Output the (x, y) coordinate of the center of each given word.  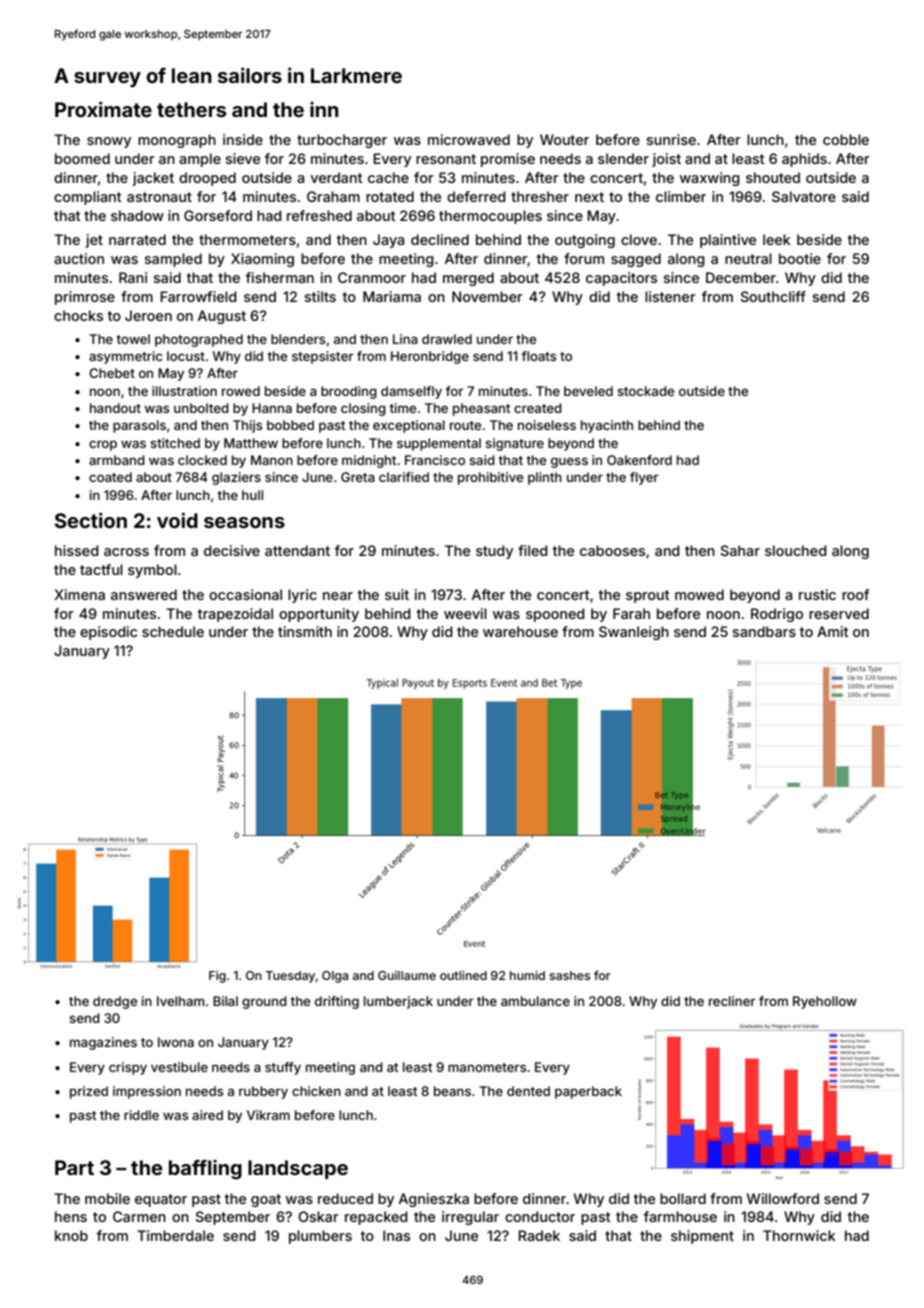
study (494, 552)
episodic (108, 633)
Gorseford (218, 215)
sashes (569, 975)
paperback (588, 1092)
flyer (644, 478)
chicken (316, 1091)
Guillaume (407, 975)
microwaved (469, 139)
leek (777, 239)
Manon (272, 460)
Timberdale (175, 1235)
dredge (115, 1002)
